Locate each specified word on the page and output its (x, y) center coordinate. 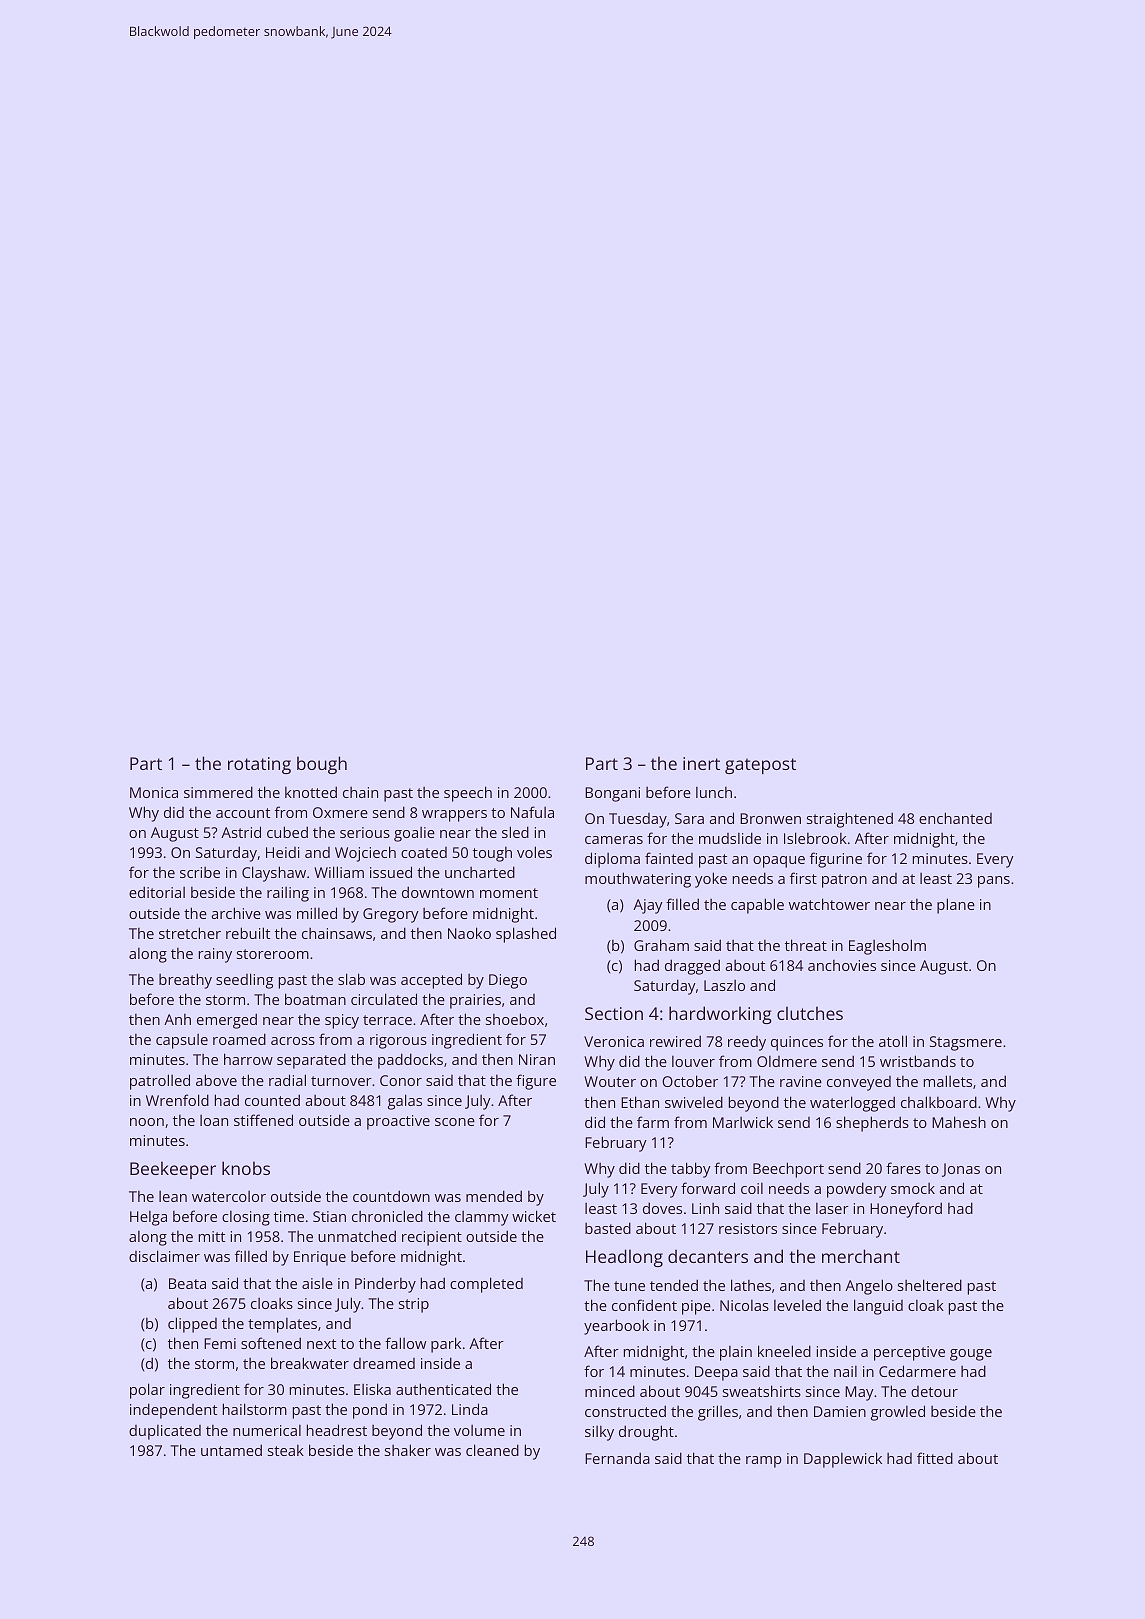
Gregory (391, 915)
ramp (764, 1462)
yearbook (616, 1327)
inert (701, 763)
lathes (751, 1285)
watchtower (829, 904)
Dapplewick (843, 1460)
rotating (259, 765)
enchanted (955, 818)
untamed (231, 1450)
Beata (187, 1283)
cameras (614, 840)
